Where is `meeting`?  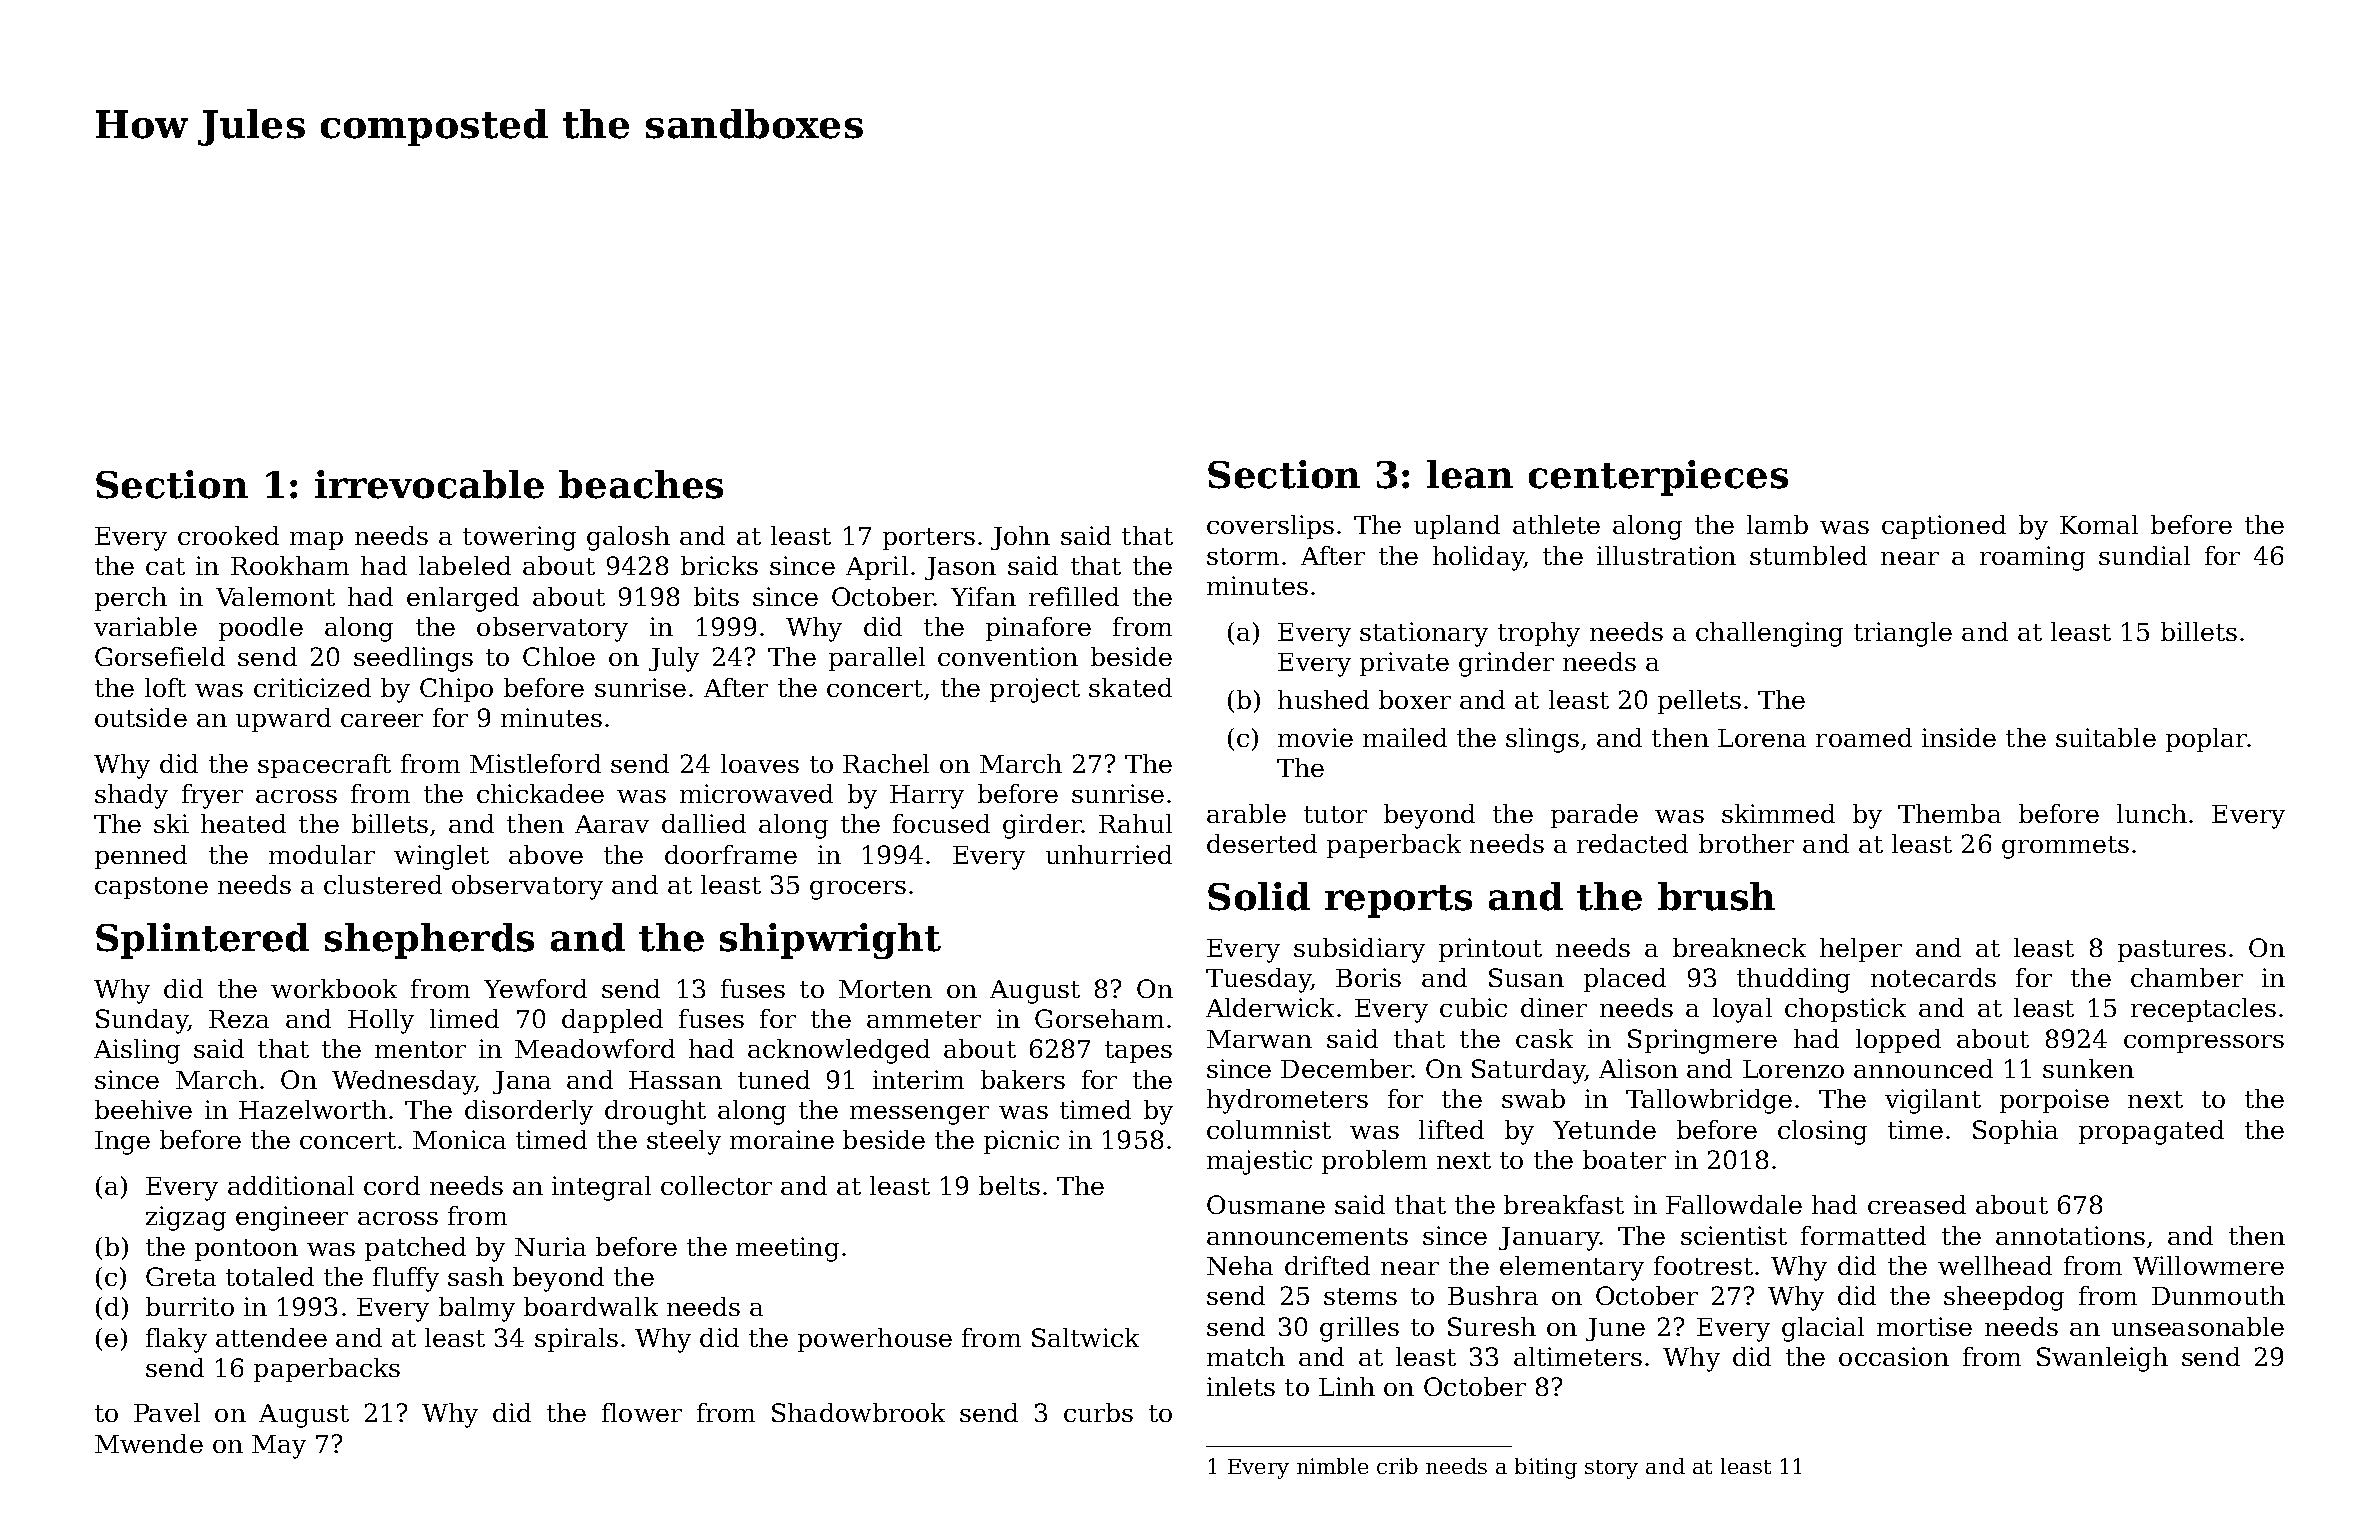 meeting is located at coordinates (787, 1249).
